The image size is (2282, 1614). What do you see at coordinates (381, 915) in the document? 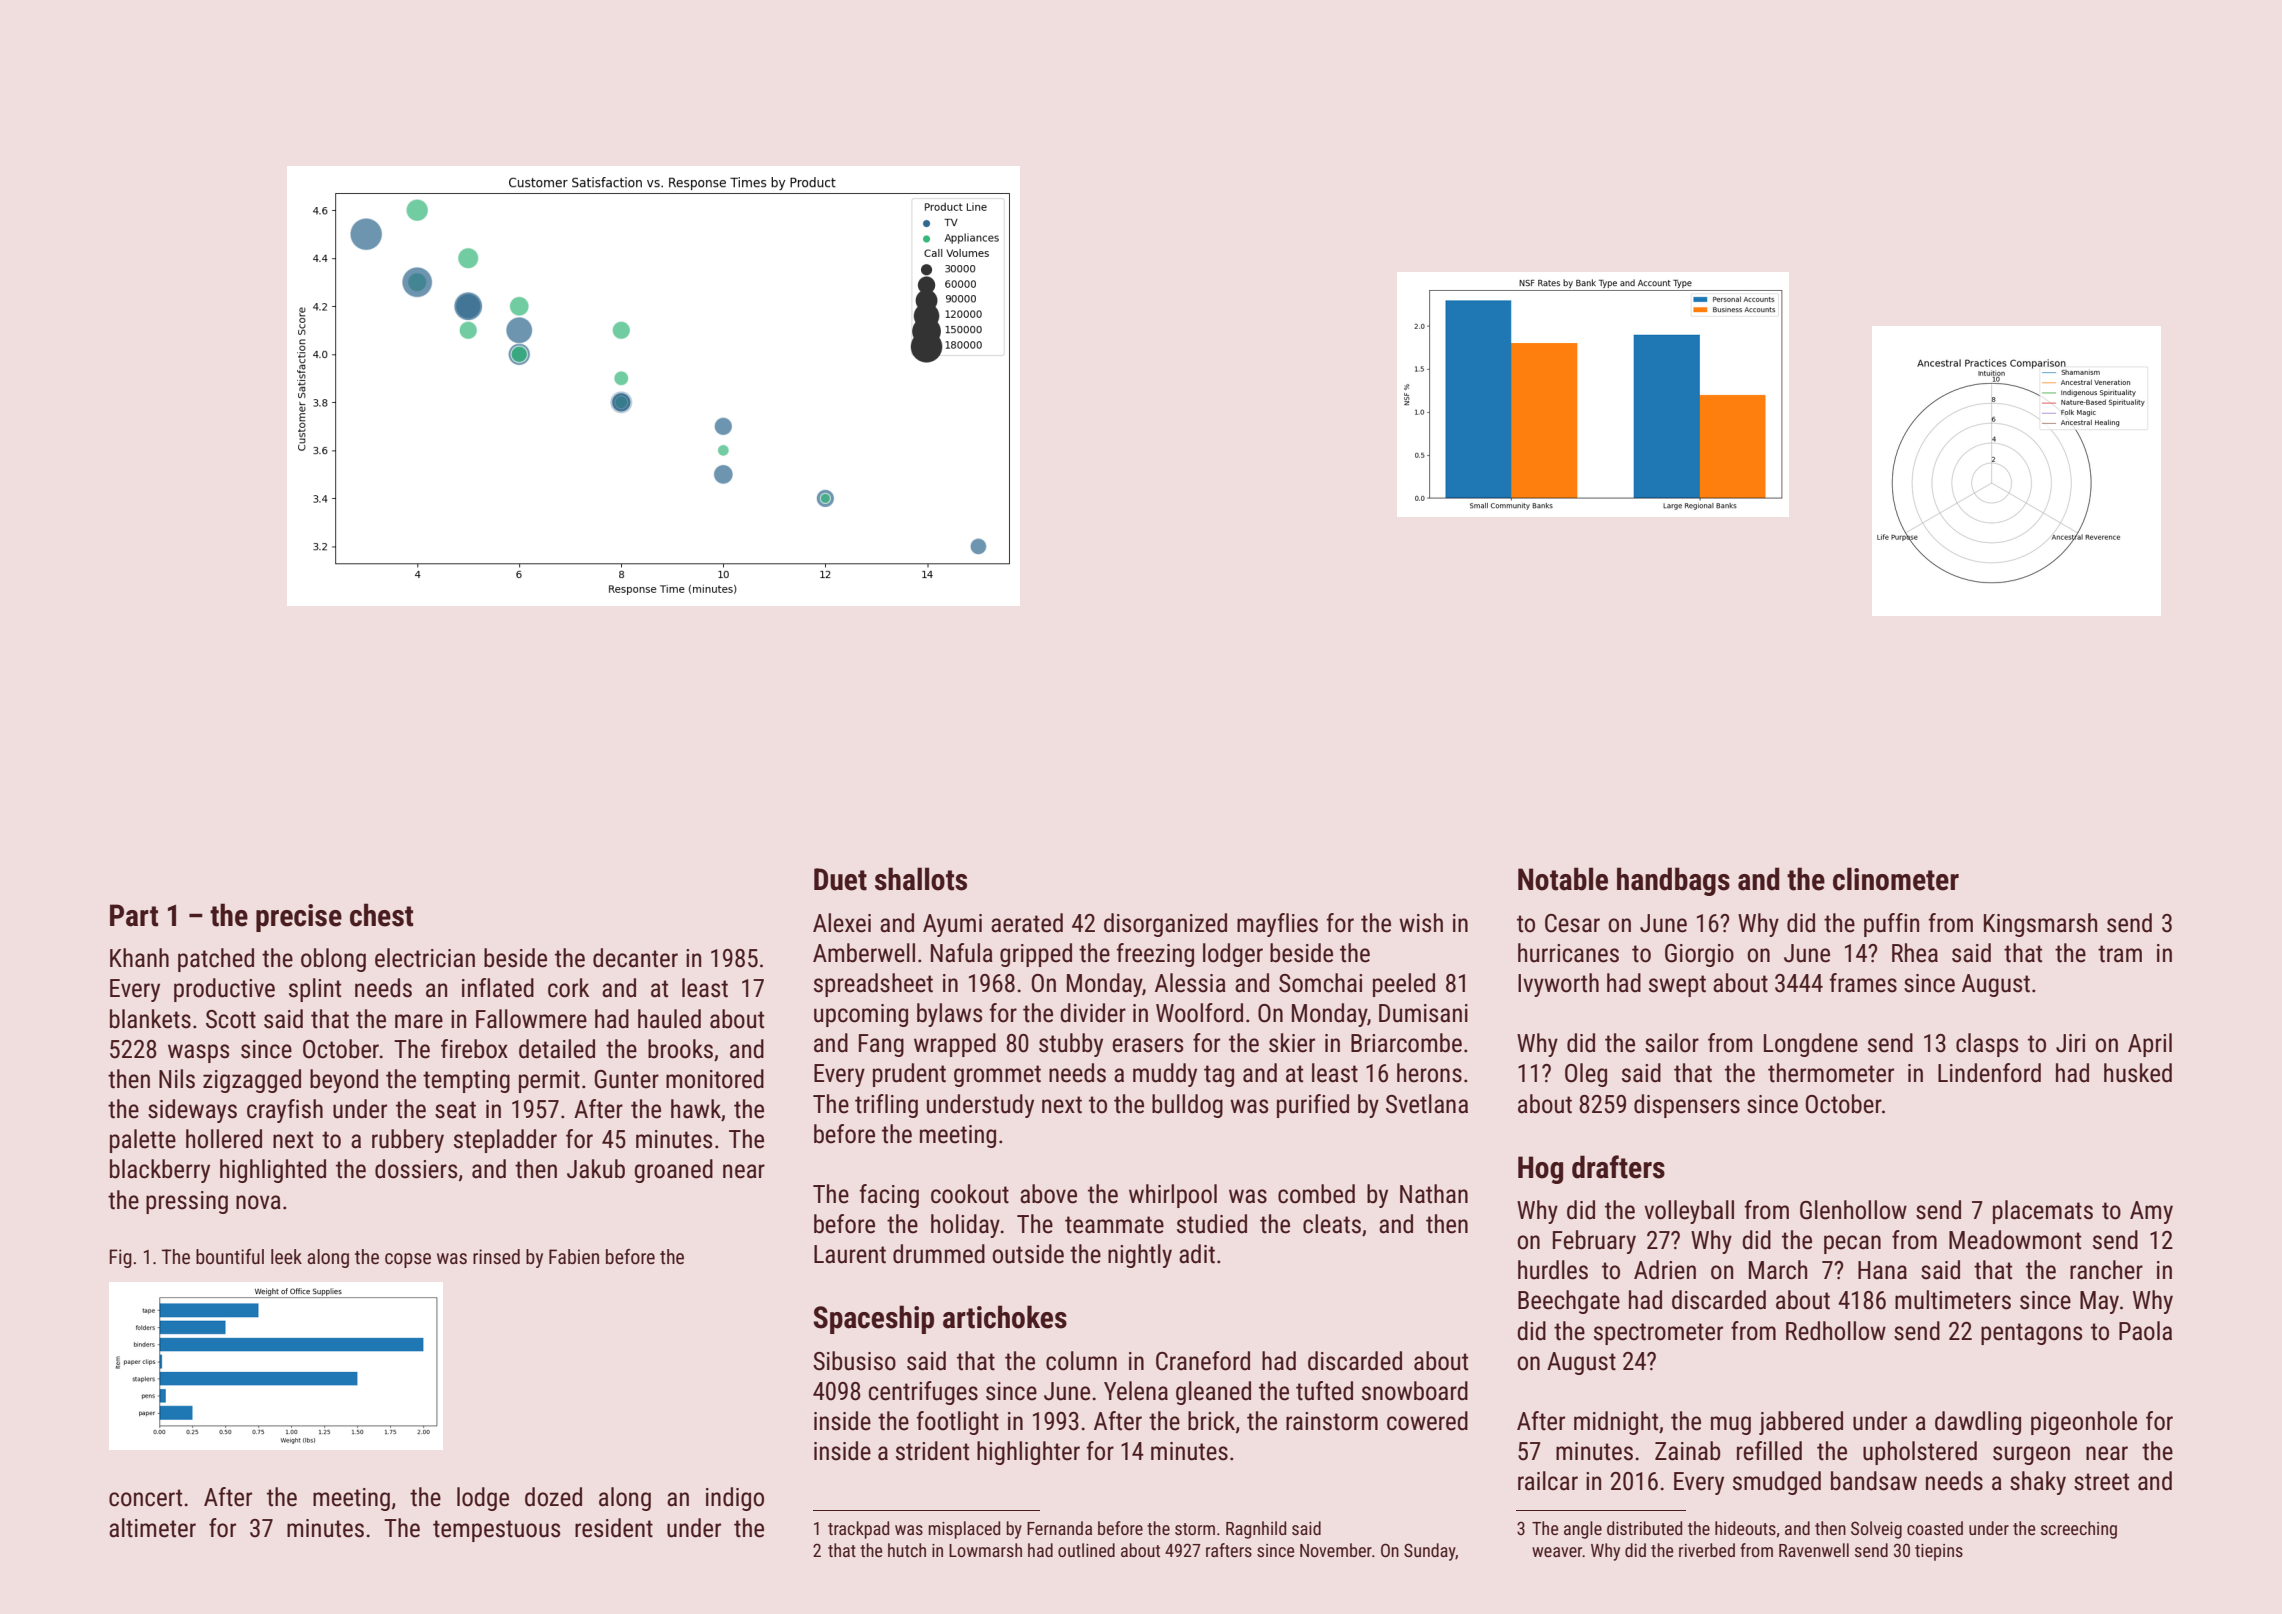
I see `chest` at bounding box center [381, 915].
